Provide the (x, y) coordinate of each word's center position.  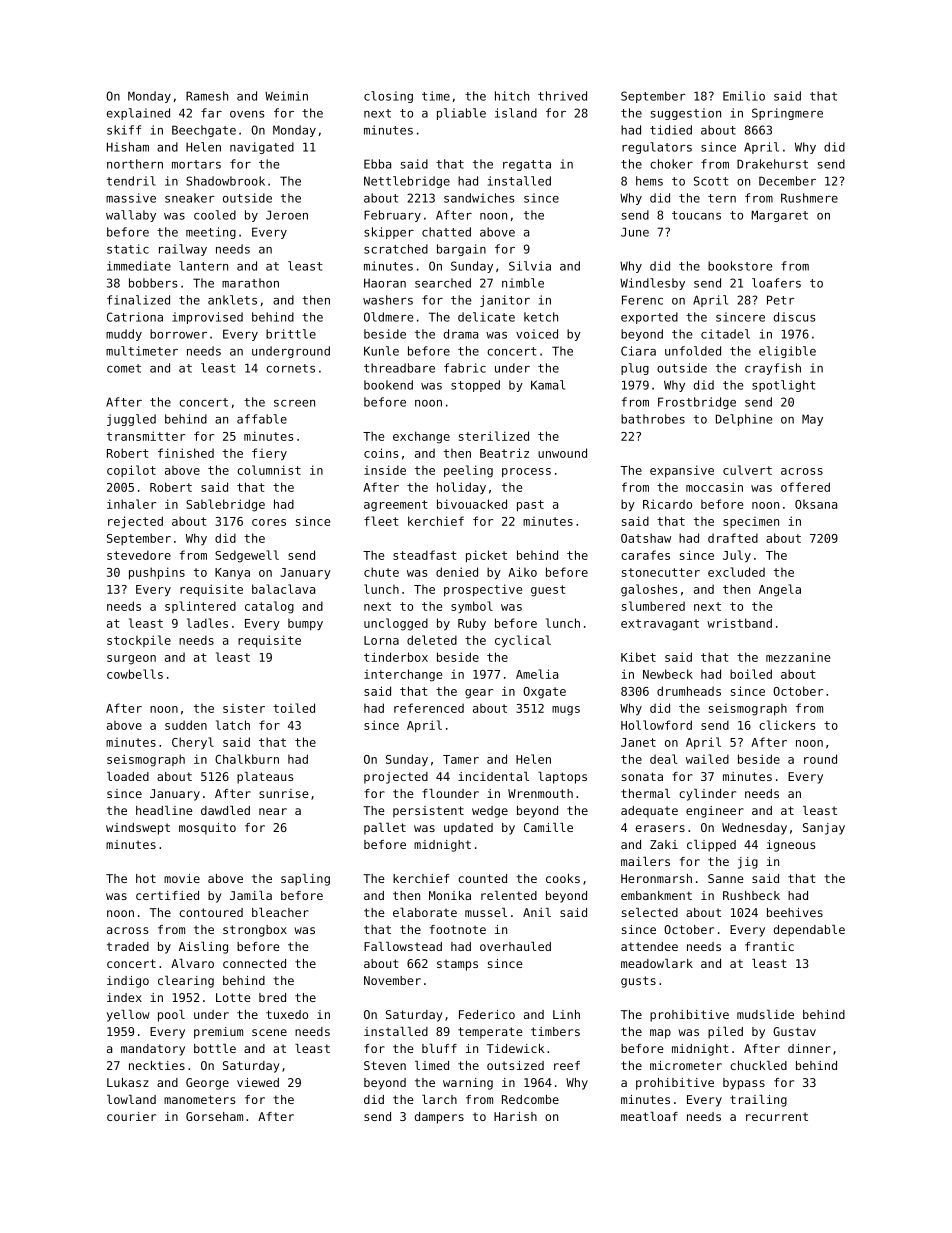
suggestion (686, 114)
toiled (294, 708)
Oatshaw (646, 538)
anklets (232, 300)
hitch (512, 96)
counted (482, 878)
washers (388, 300)
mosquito (207, 829)
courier (131, 1116)
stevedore (139, 555)
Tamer (461, 759)
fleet (381, 521)
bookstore (740, 266)
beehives (795, 912)
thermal (645, 793)
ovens (247, 114)
